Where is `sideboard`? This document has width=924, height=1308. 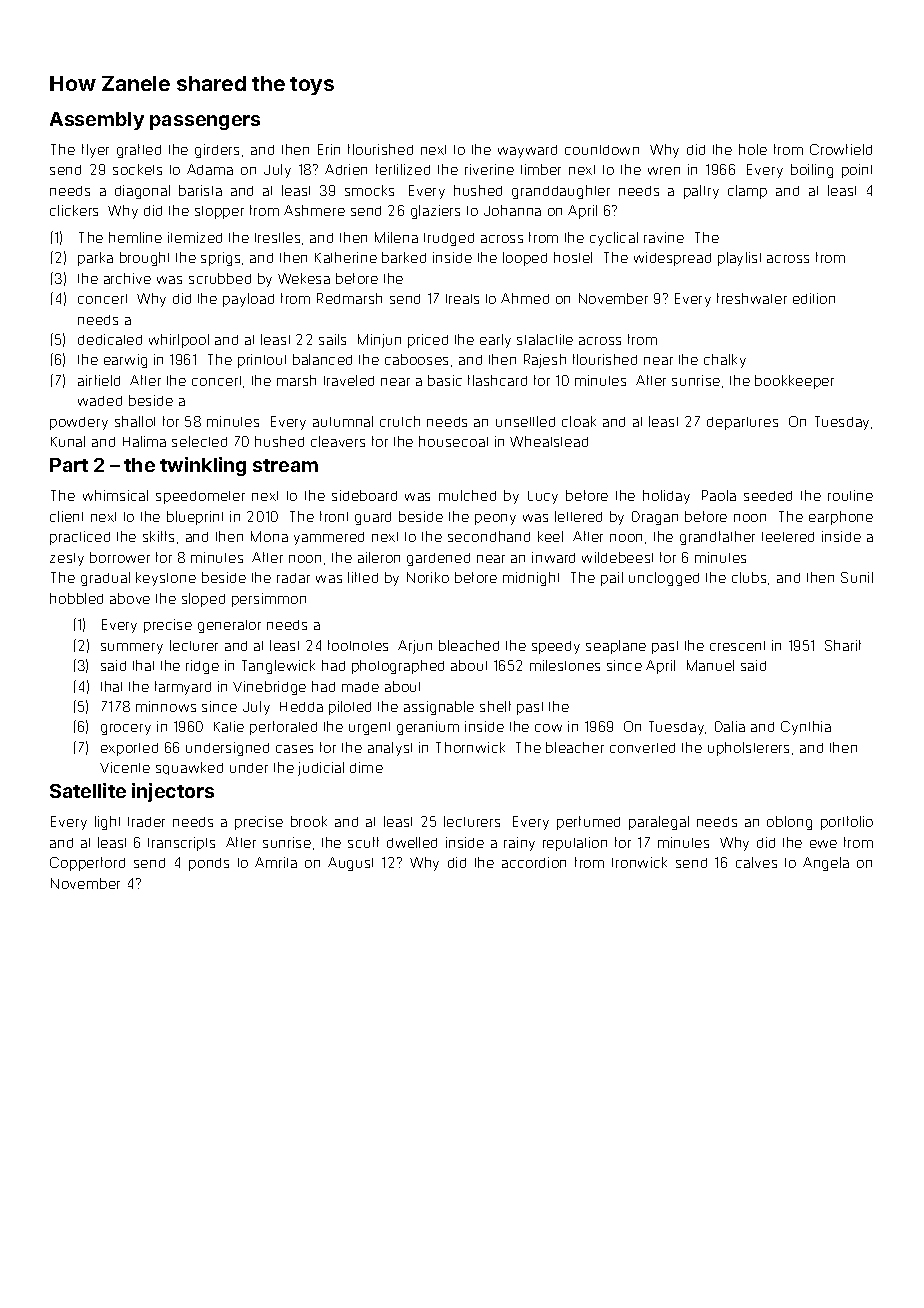
sideboard is located at coordinates (364, 495).
